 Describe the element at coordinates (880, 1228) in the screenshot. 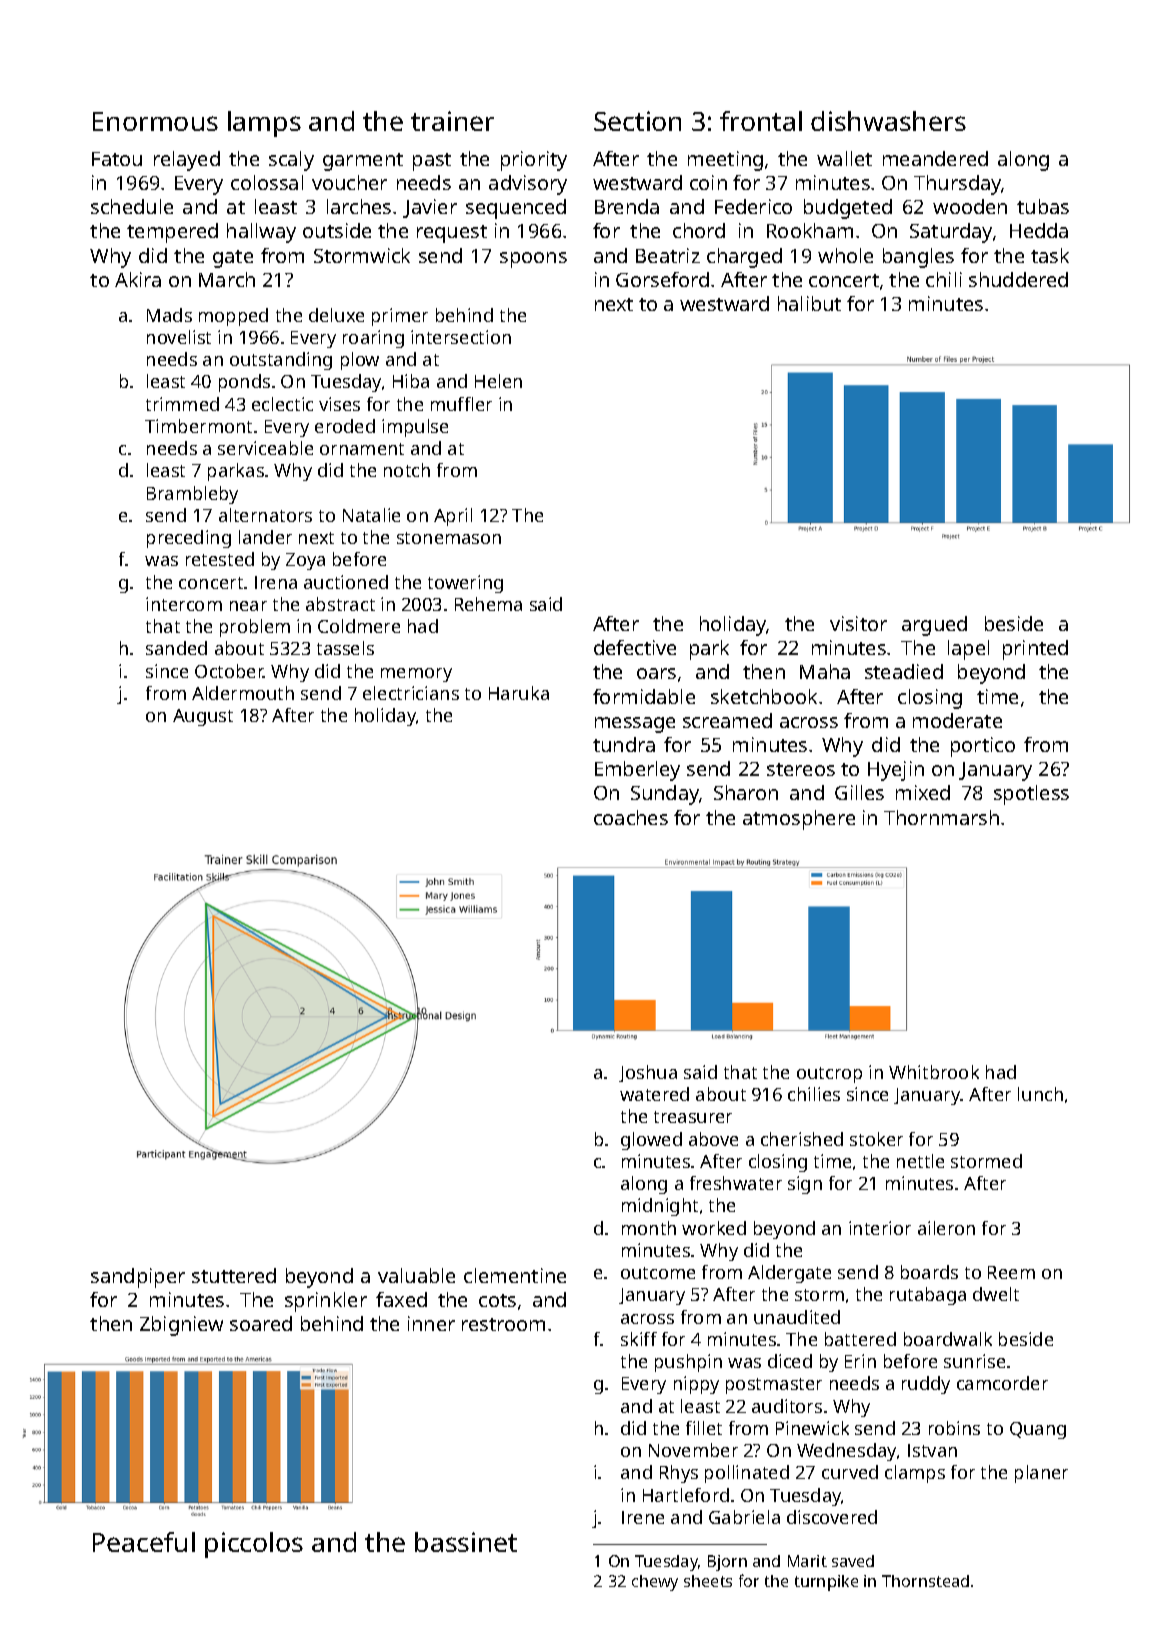

I see `interior` at that location.
